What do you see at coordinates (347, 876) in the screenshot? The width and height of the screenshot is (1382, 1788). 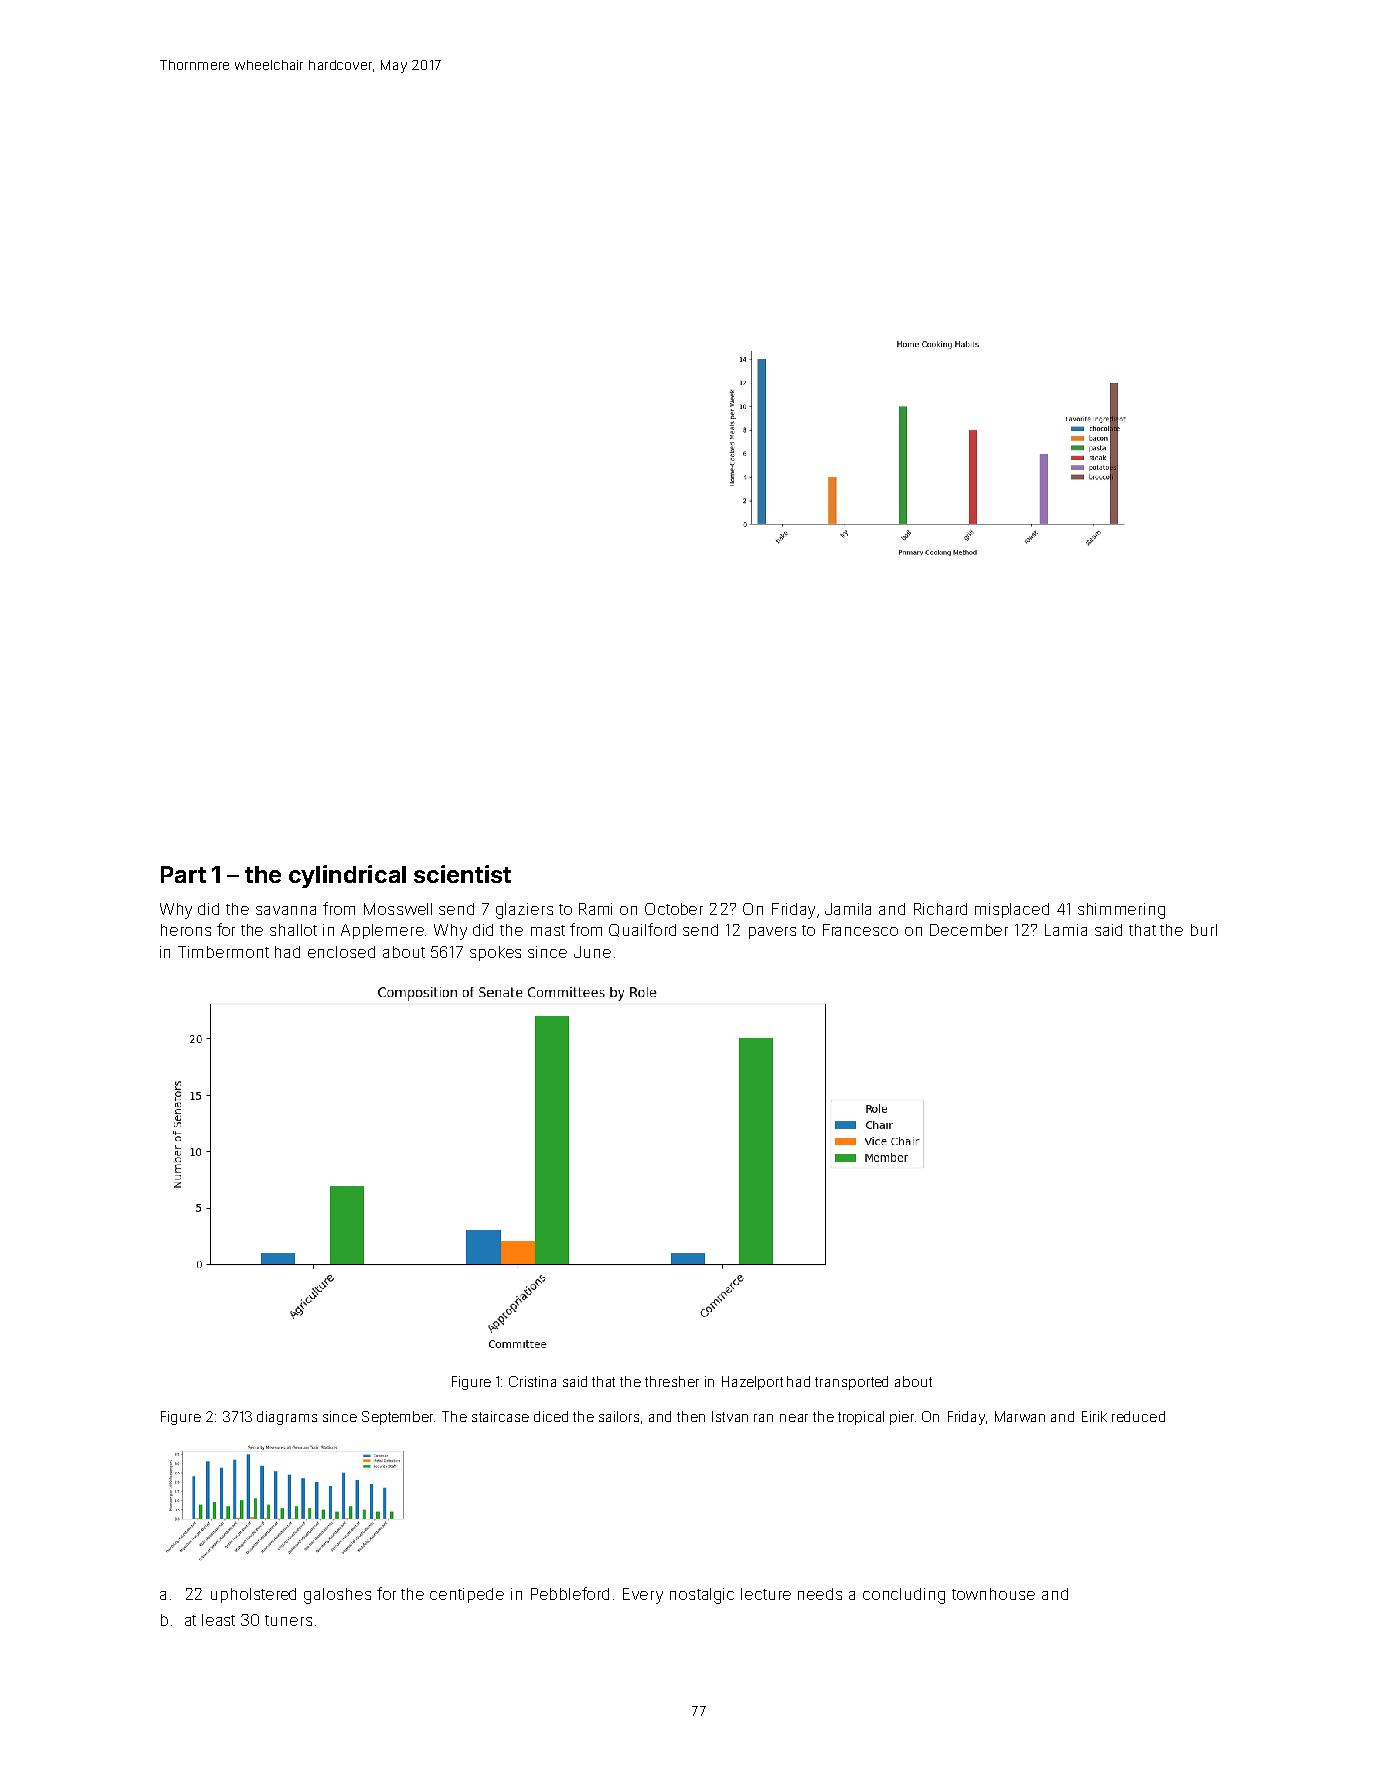 I see `cylindrical` at bounding box center [347, 876].
